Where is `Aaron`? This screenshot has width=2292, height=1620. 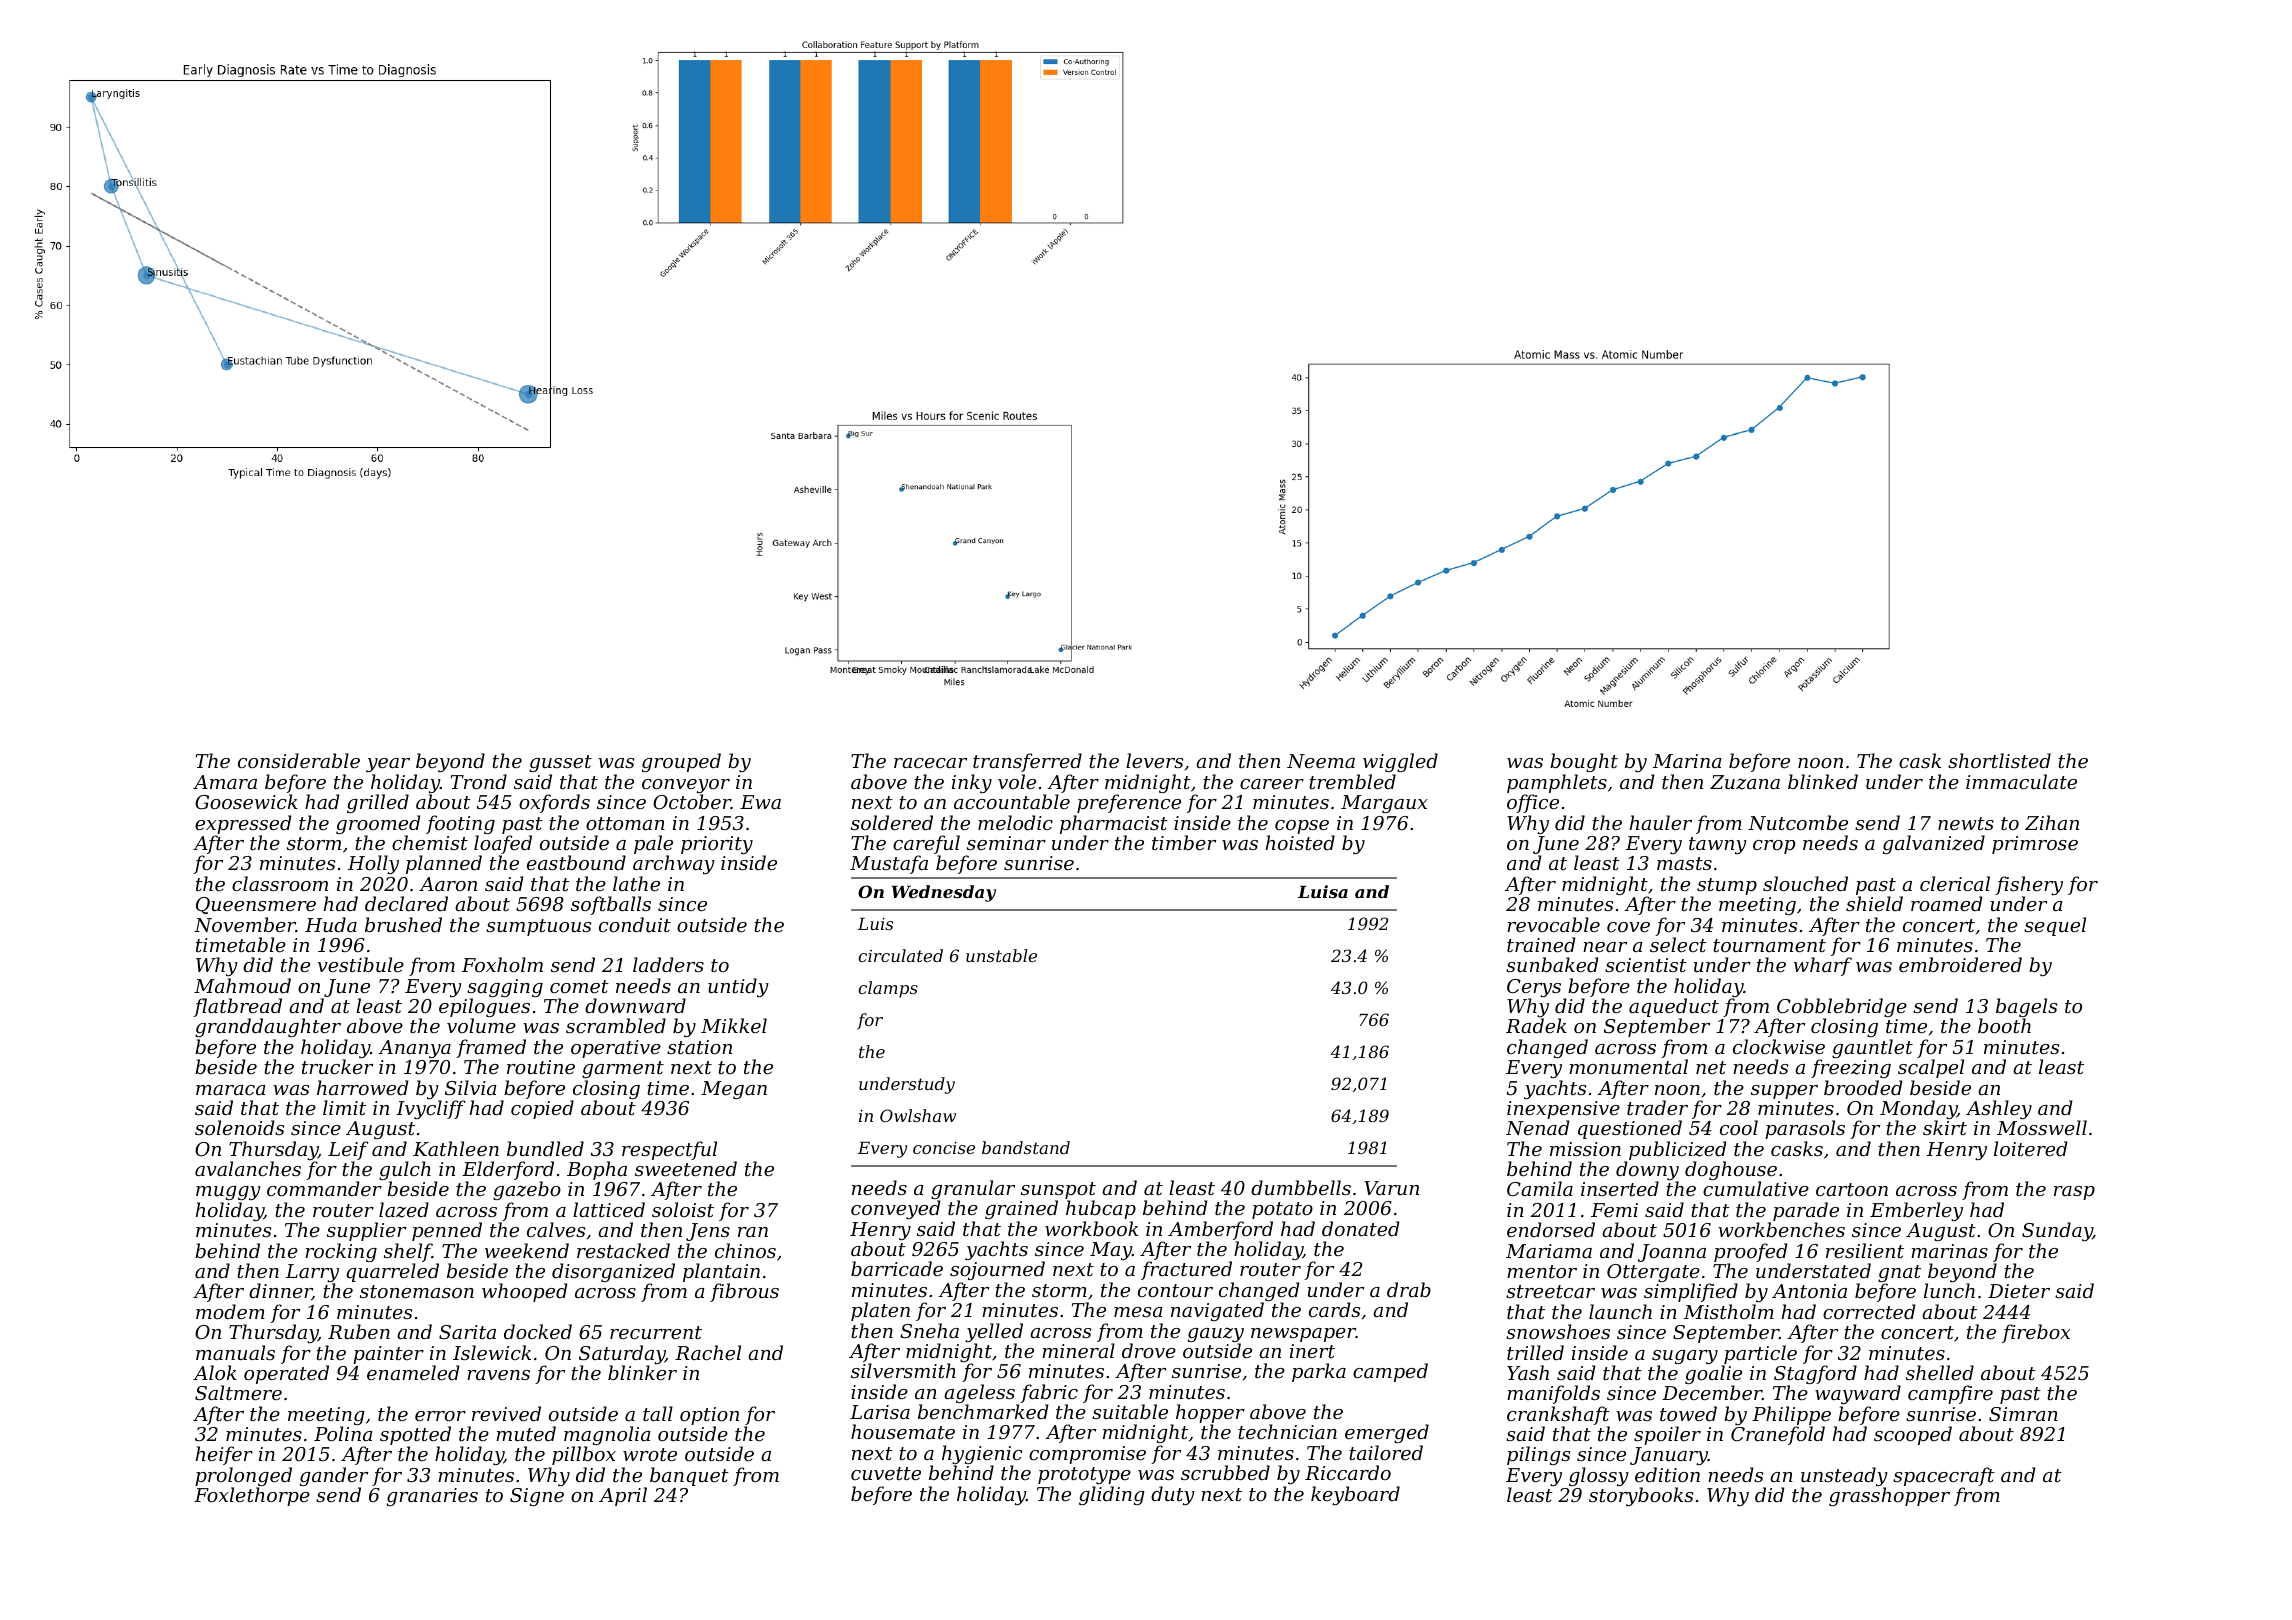
Aaron is located at coordinates (448, 884).
